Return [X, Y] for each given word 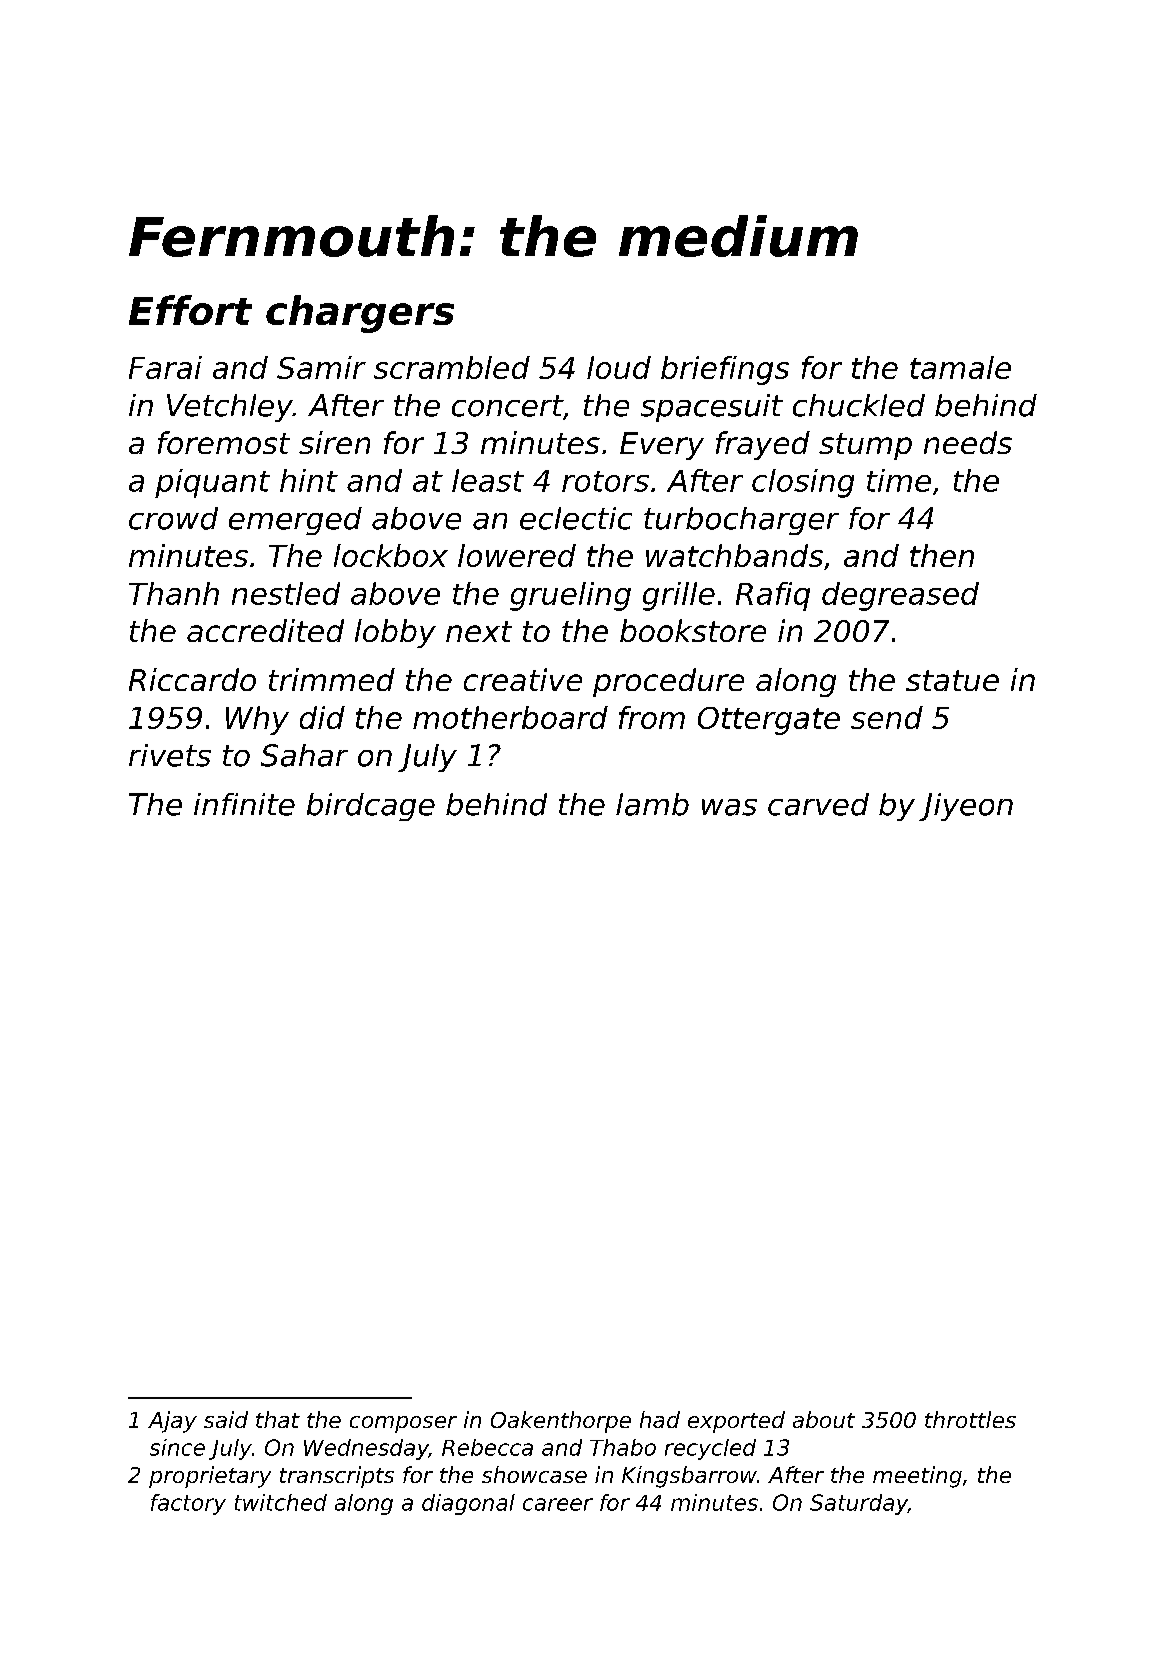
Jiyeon [966, 807]
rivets [170, 755]
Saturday [859, 1504]
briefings [725, 370]
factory [188, 1504]
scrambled [452, 367]
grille [679, 596]
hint [309, 480]
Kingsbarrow [689, 1477]
